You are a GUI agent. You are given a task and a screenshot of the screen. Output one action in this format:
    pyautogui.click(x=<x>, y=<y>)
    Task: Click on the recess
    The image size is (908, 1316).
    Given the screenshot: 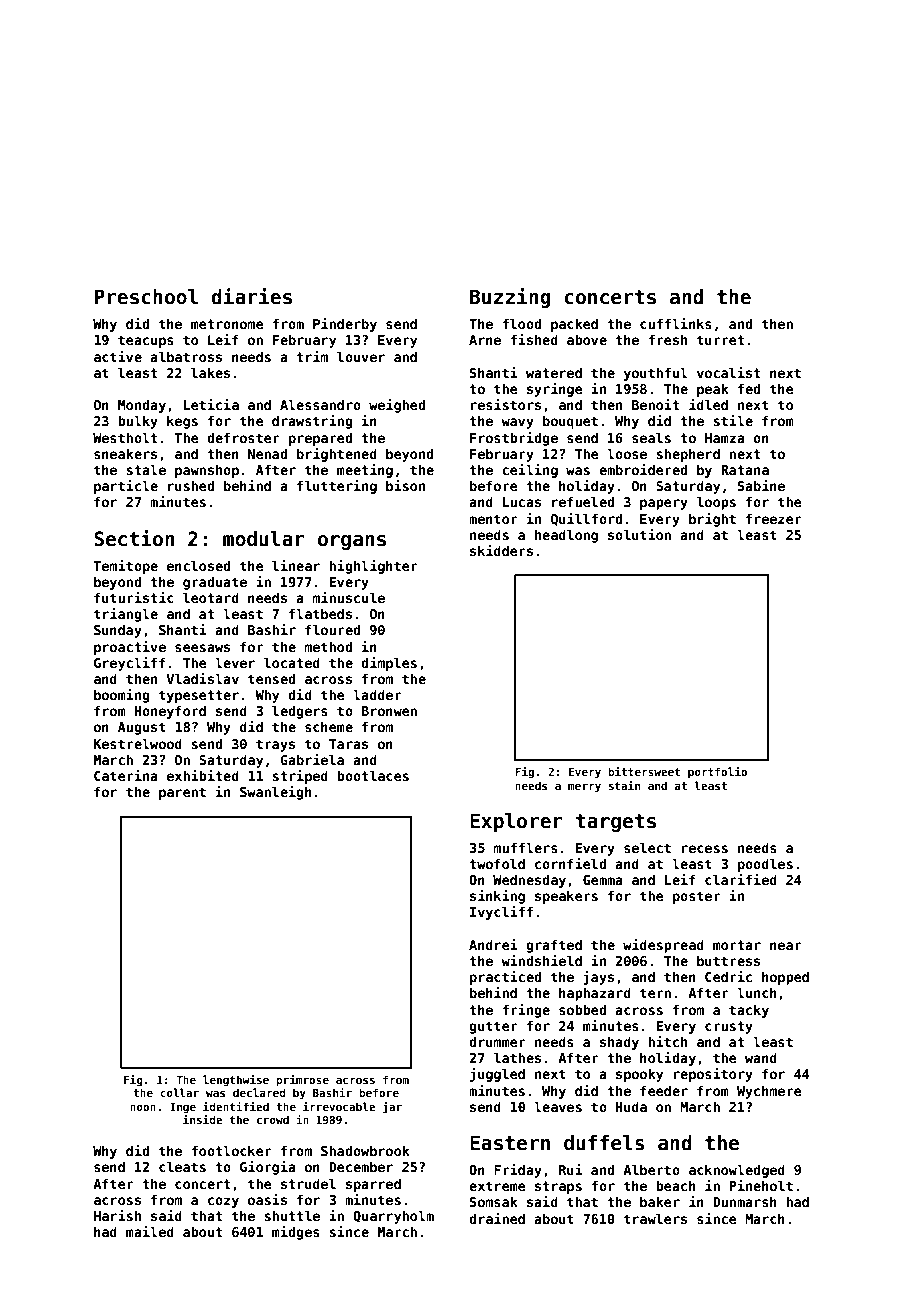 What is the action you would take?
    pyautogui.click(x=705, y=849)
